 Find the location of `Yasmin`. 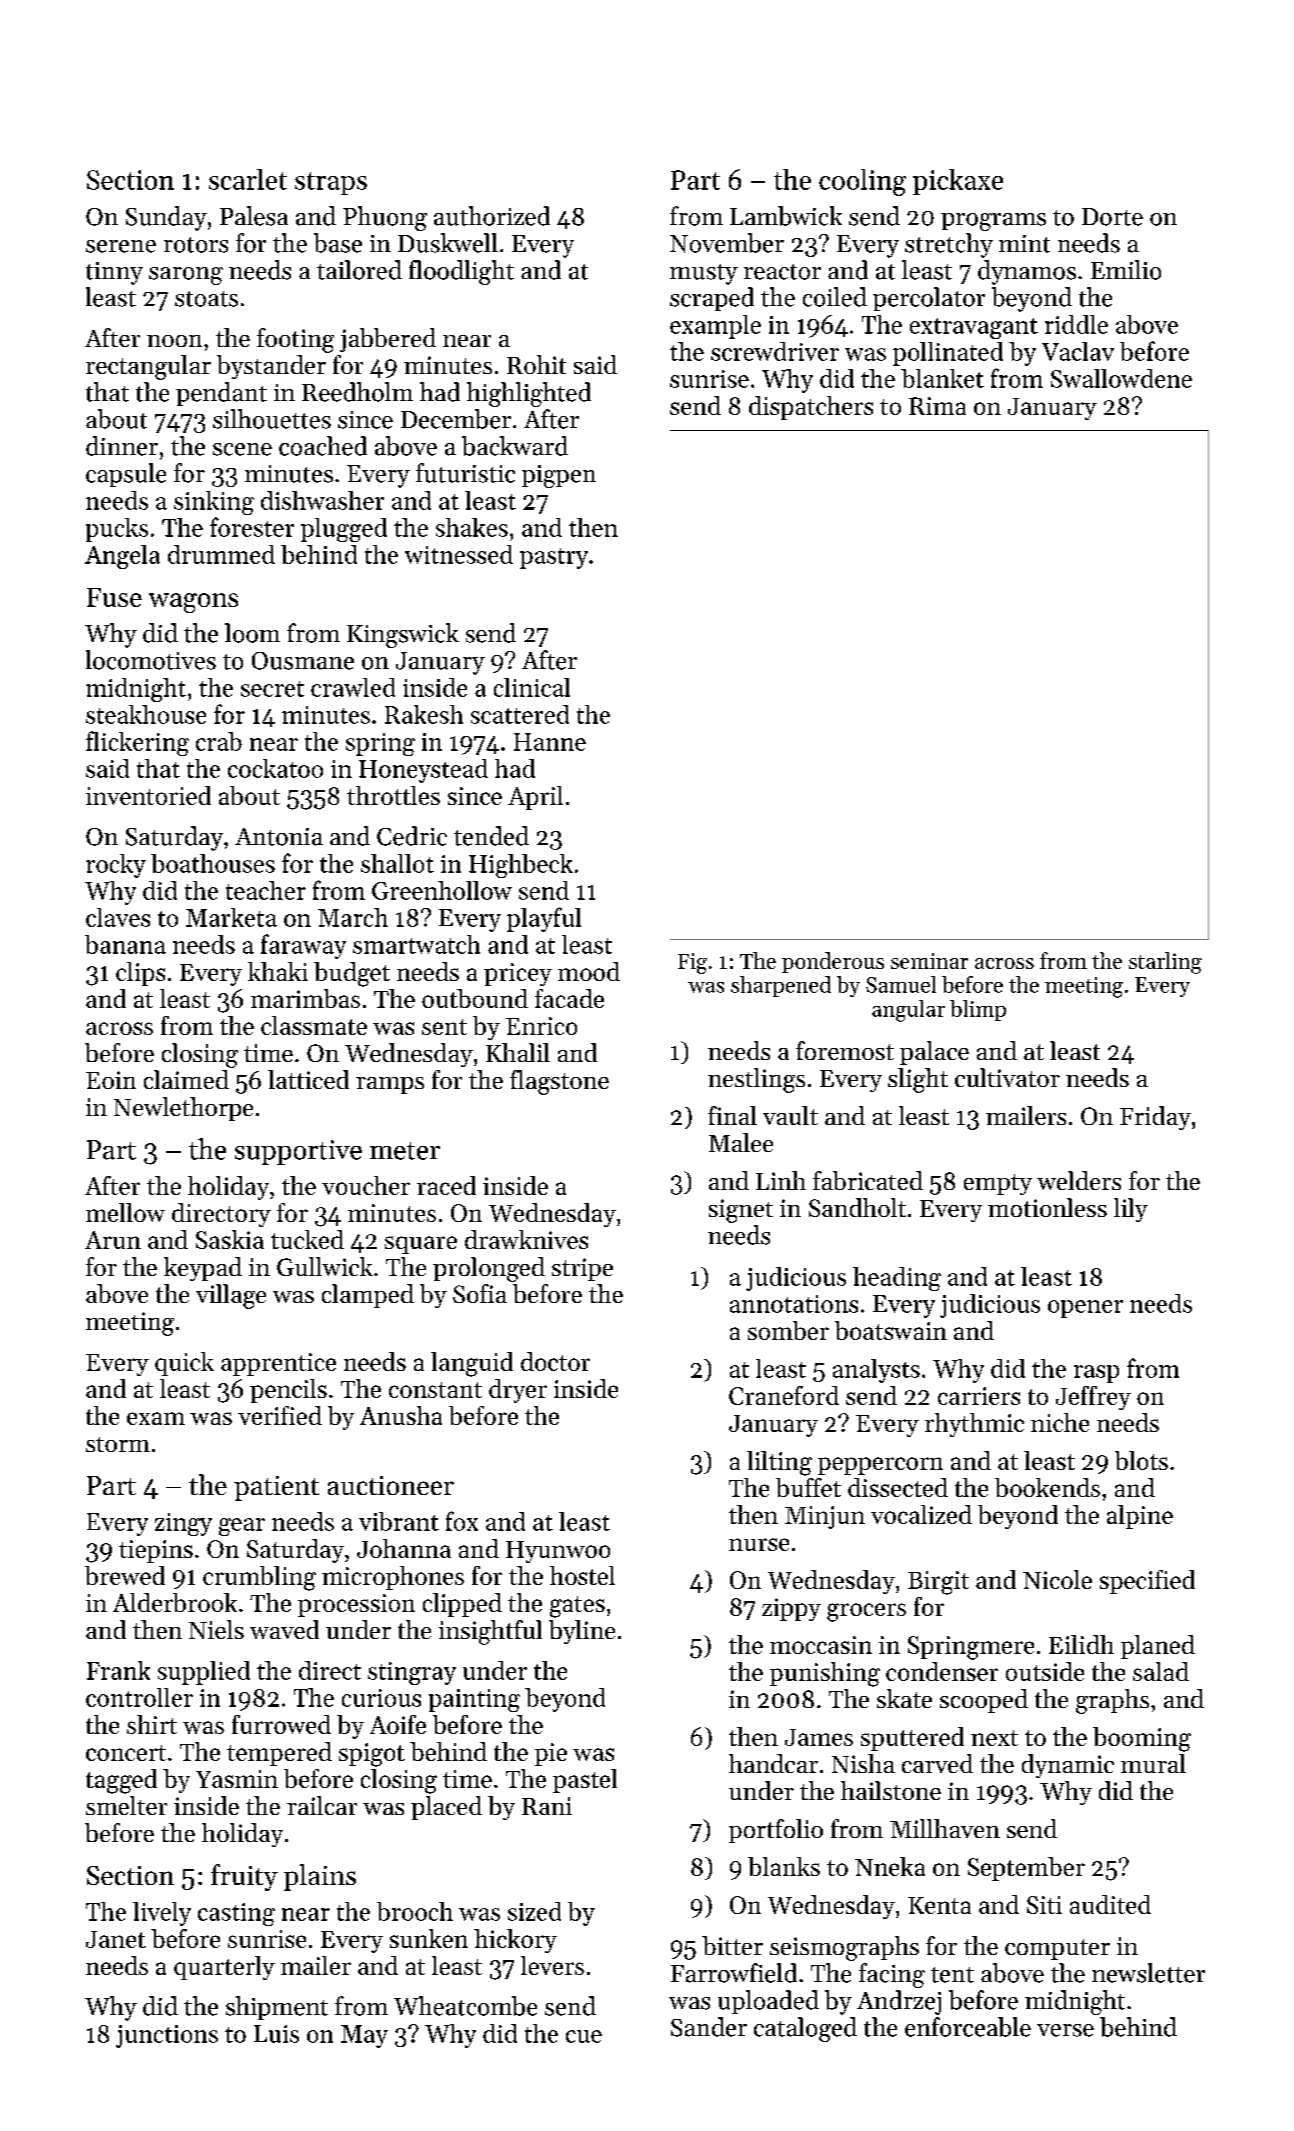

Yasmin is located at coordinates (237, 1779).
